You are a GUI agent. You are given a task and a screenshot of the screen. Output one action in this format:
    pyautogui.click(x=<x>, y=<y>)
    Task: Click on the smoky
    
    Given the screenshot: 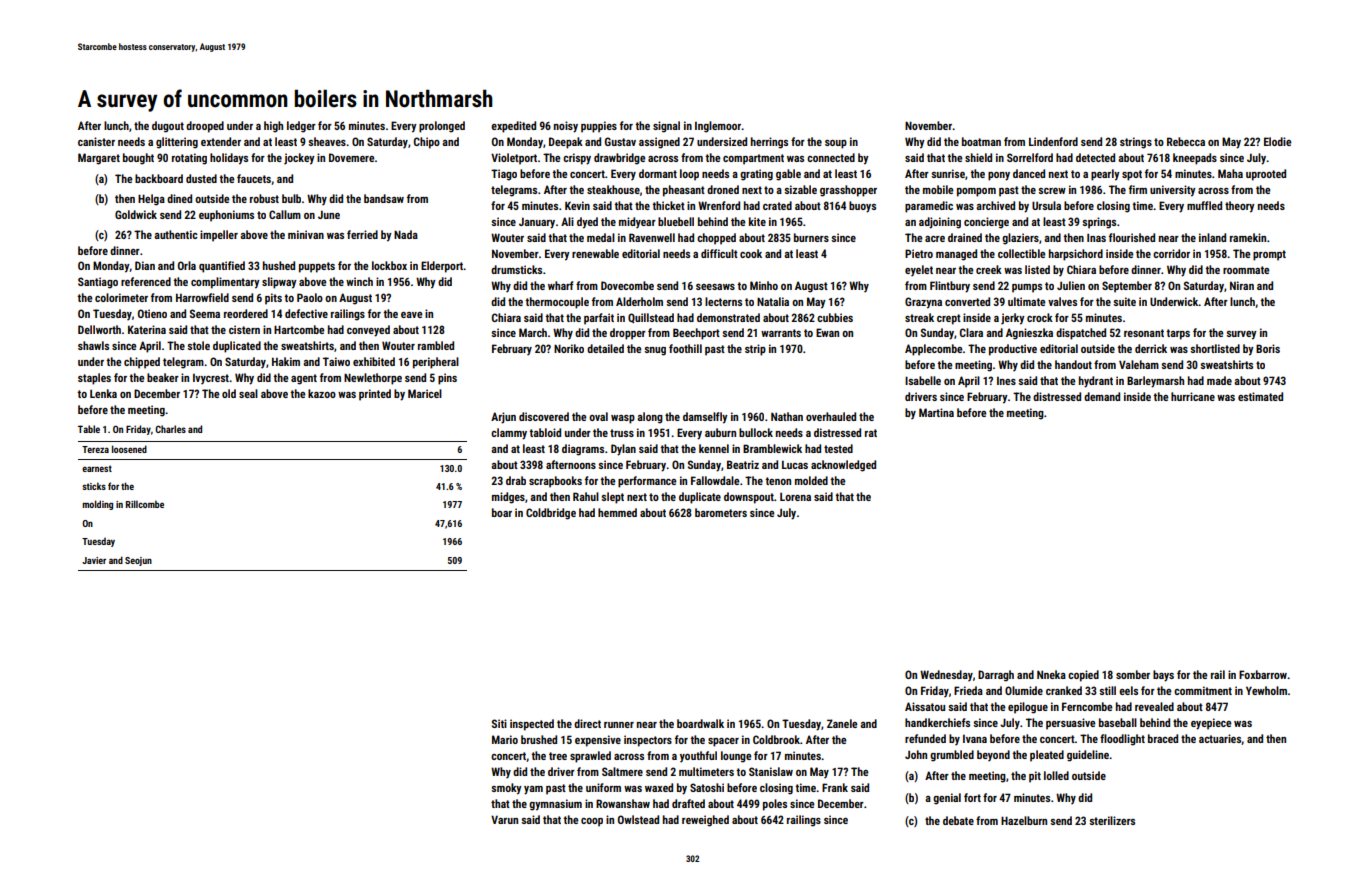 What is the action you would take?
    pyautogui.click(x=506, y=789)
